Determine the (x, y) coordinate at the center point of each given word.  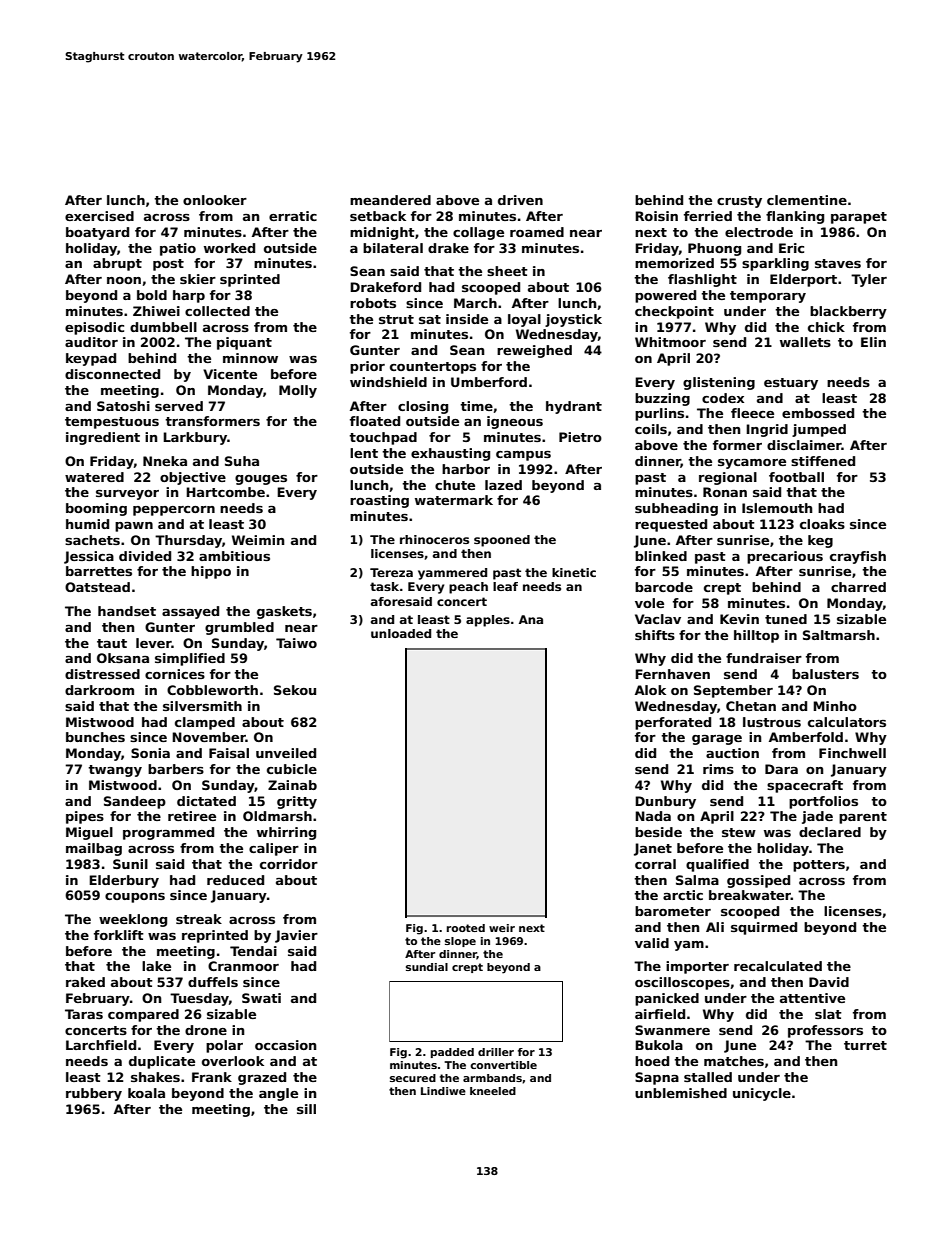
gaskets (284, 612)
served (179, 406)
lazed (503, 485)
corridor (289, 864)
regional (728, 478)
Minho (835, 706)
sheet (507, 271)
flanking (795, 217)
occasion (285, 1045)
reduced (235, 880)
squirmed (764, 928)
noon (124, 280)
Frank (212, 1077)
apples (488, 621)
